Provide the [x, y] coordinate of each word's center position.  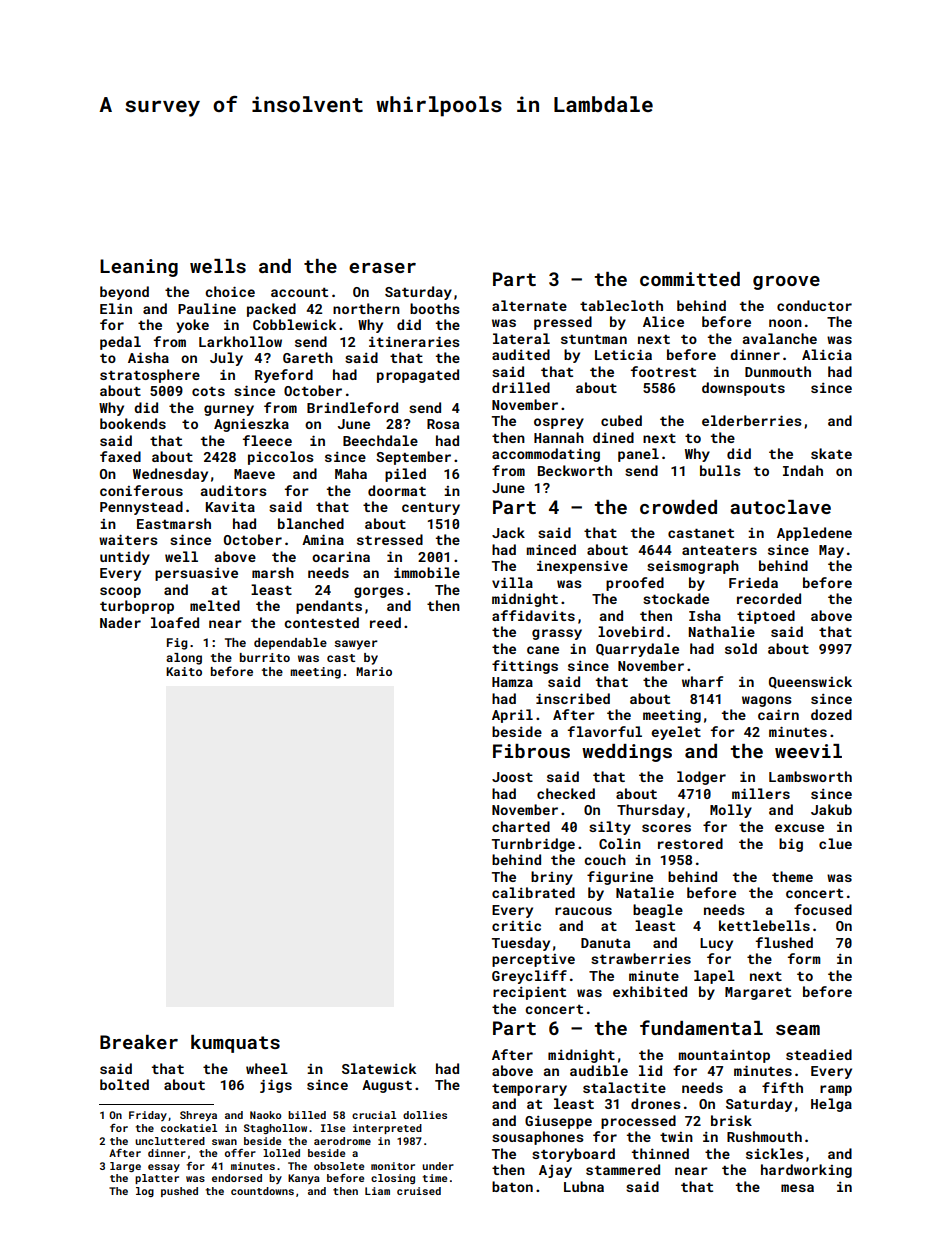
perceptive [533, 960]
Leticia [623, 354]
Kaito [184, 671]
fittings [525, 667]
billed [307, 1115]
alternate [529, 305]
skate [831, 453]
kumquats [235, 1044]
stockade [676, 598]
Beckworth [575, 470]
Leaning [139, 268]
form [804, 958]
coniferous [141, 490]
